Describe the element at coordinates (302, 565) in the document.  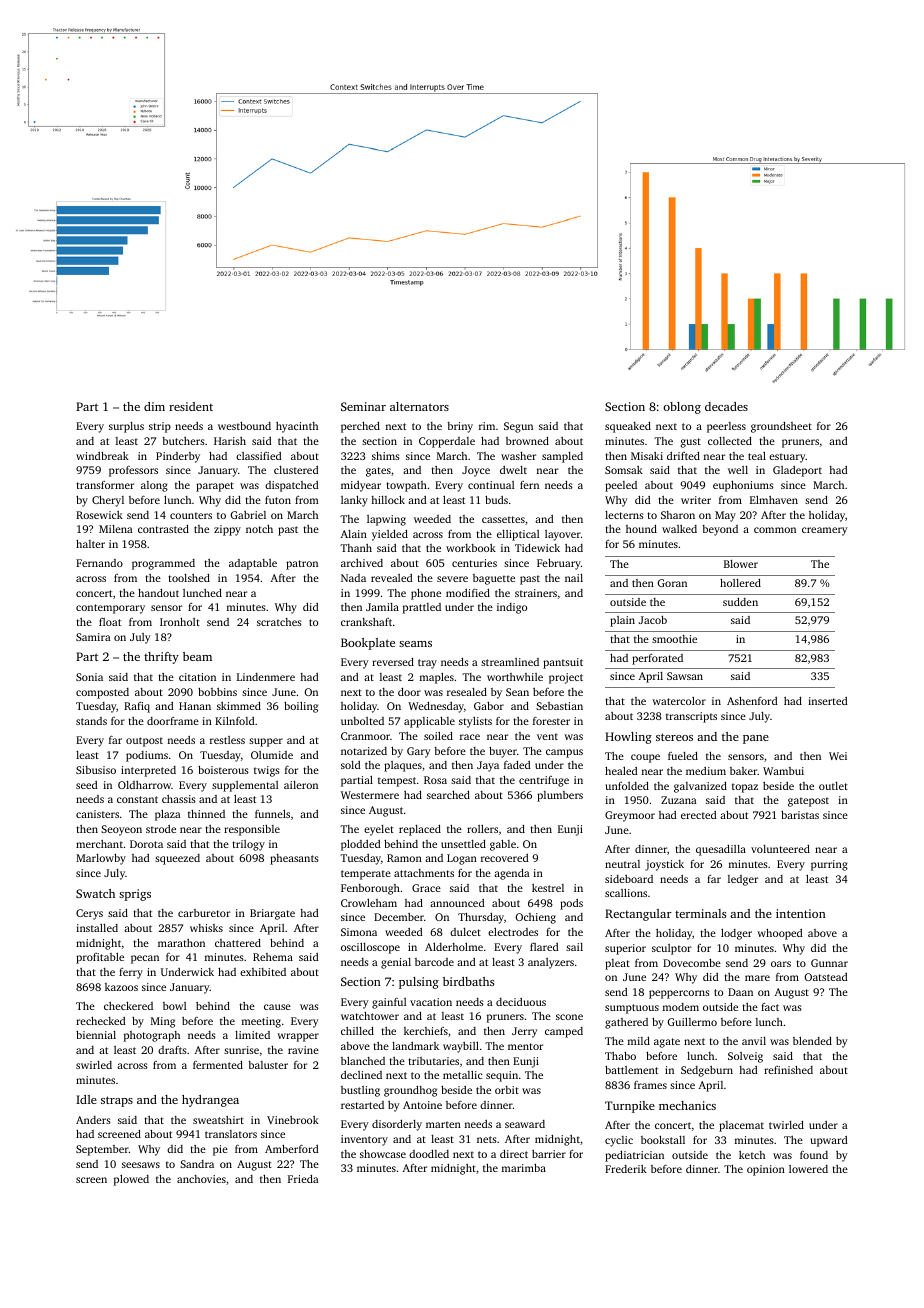
I see `patron` at that location.
